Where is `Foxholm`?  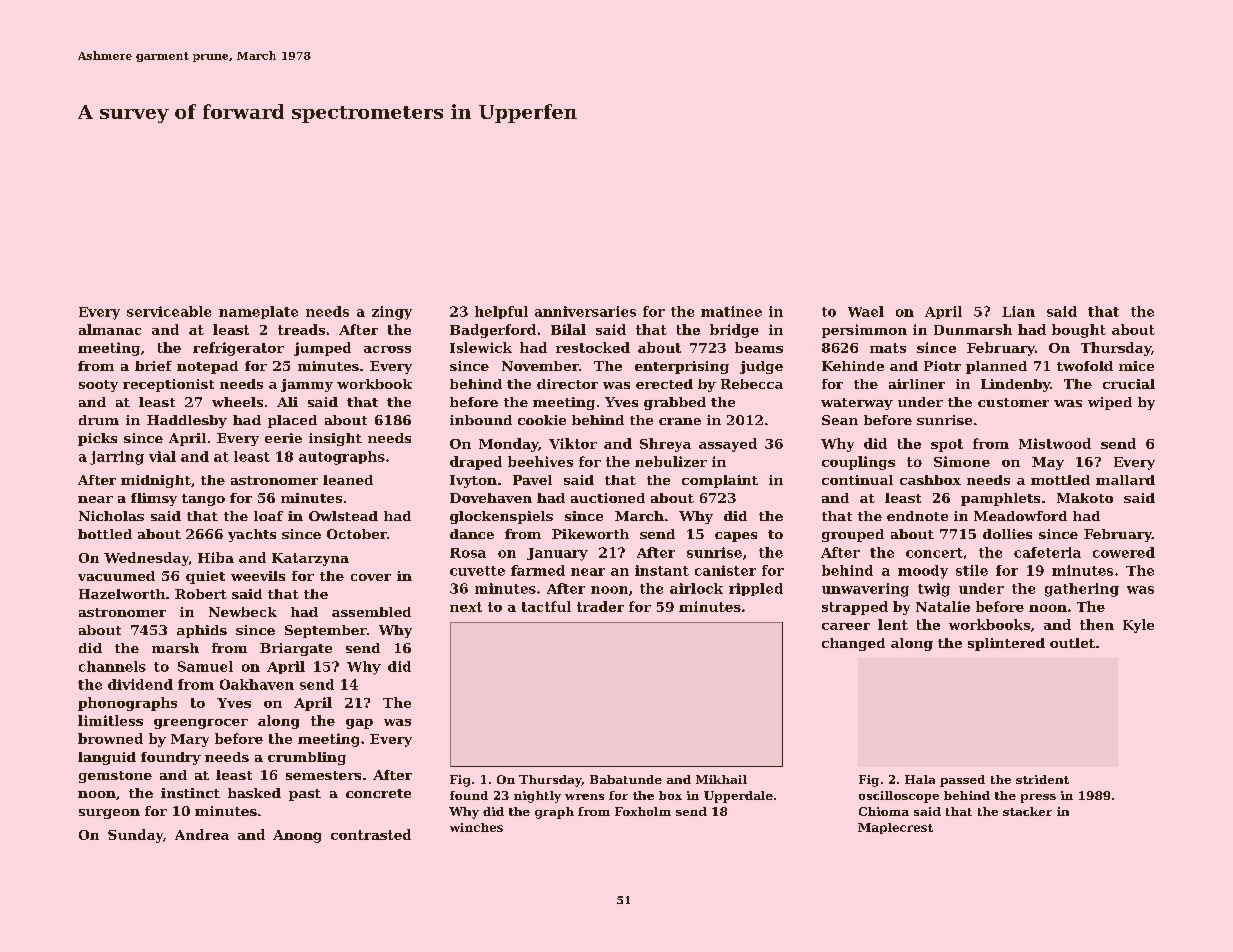
Foxholm is located at coordinates (643, 811).
